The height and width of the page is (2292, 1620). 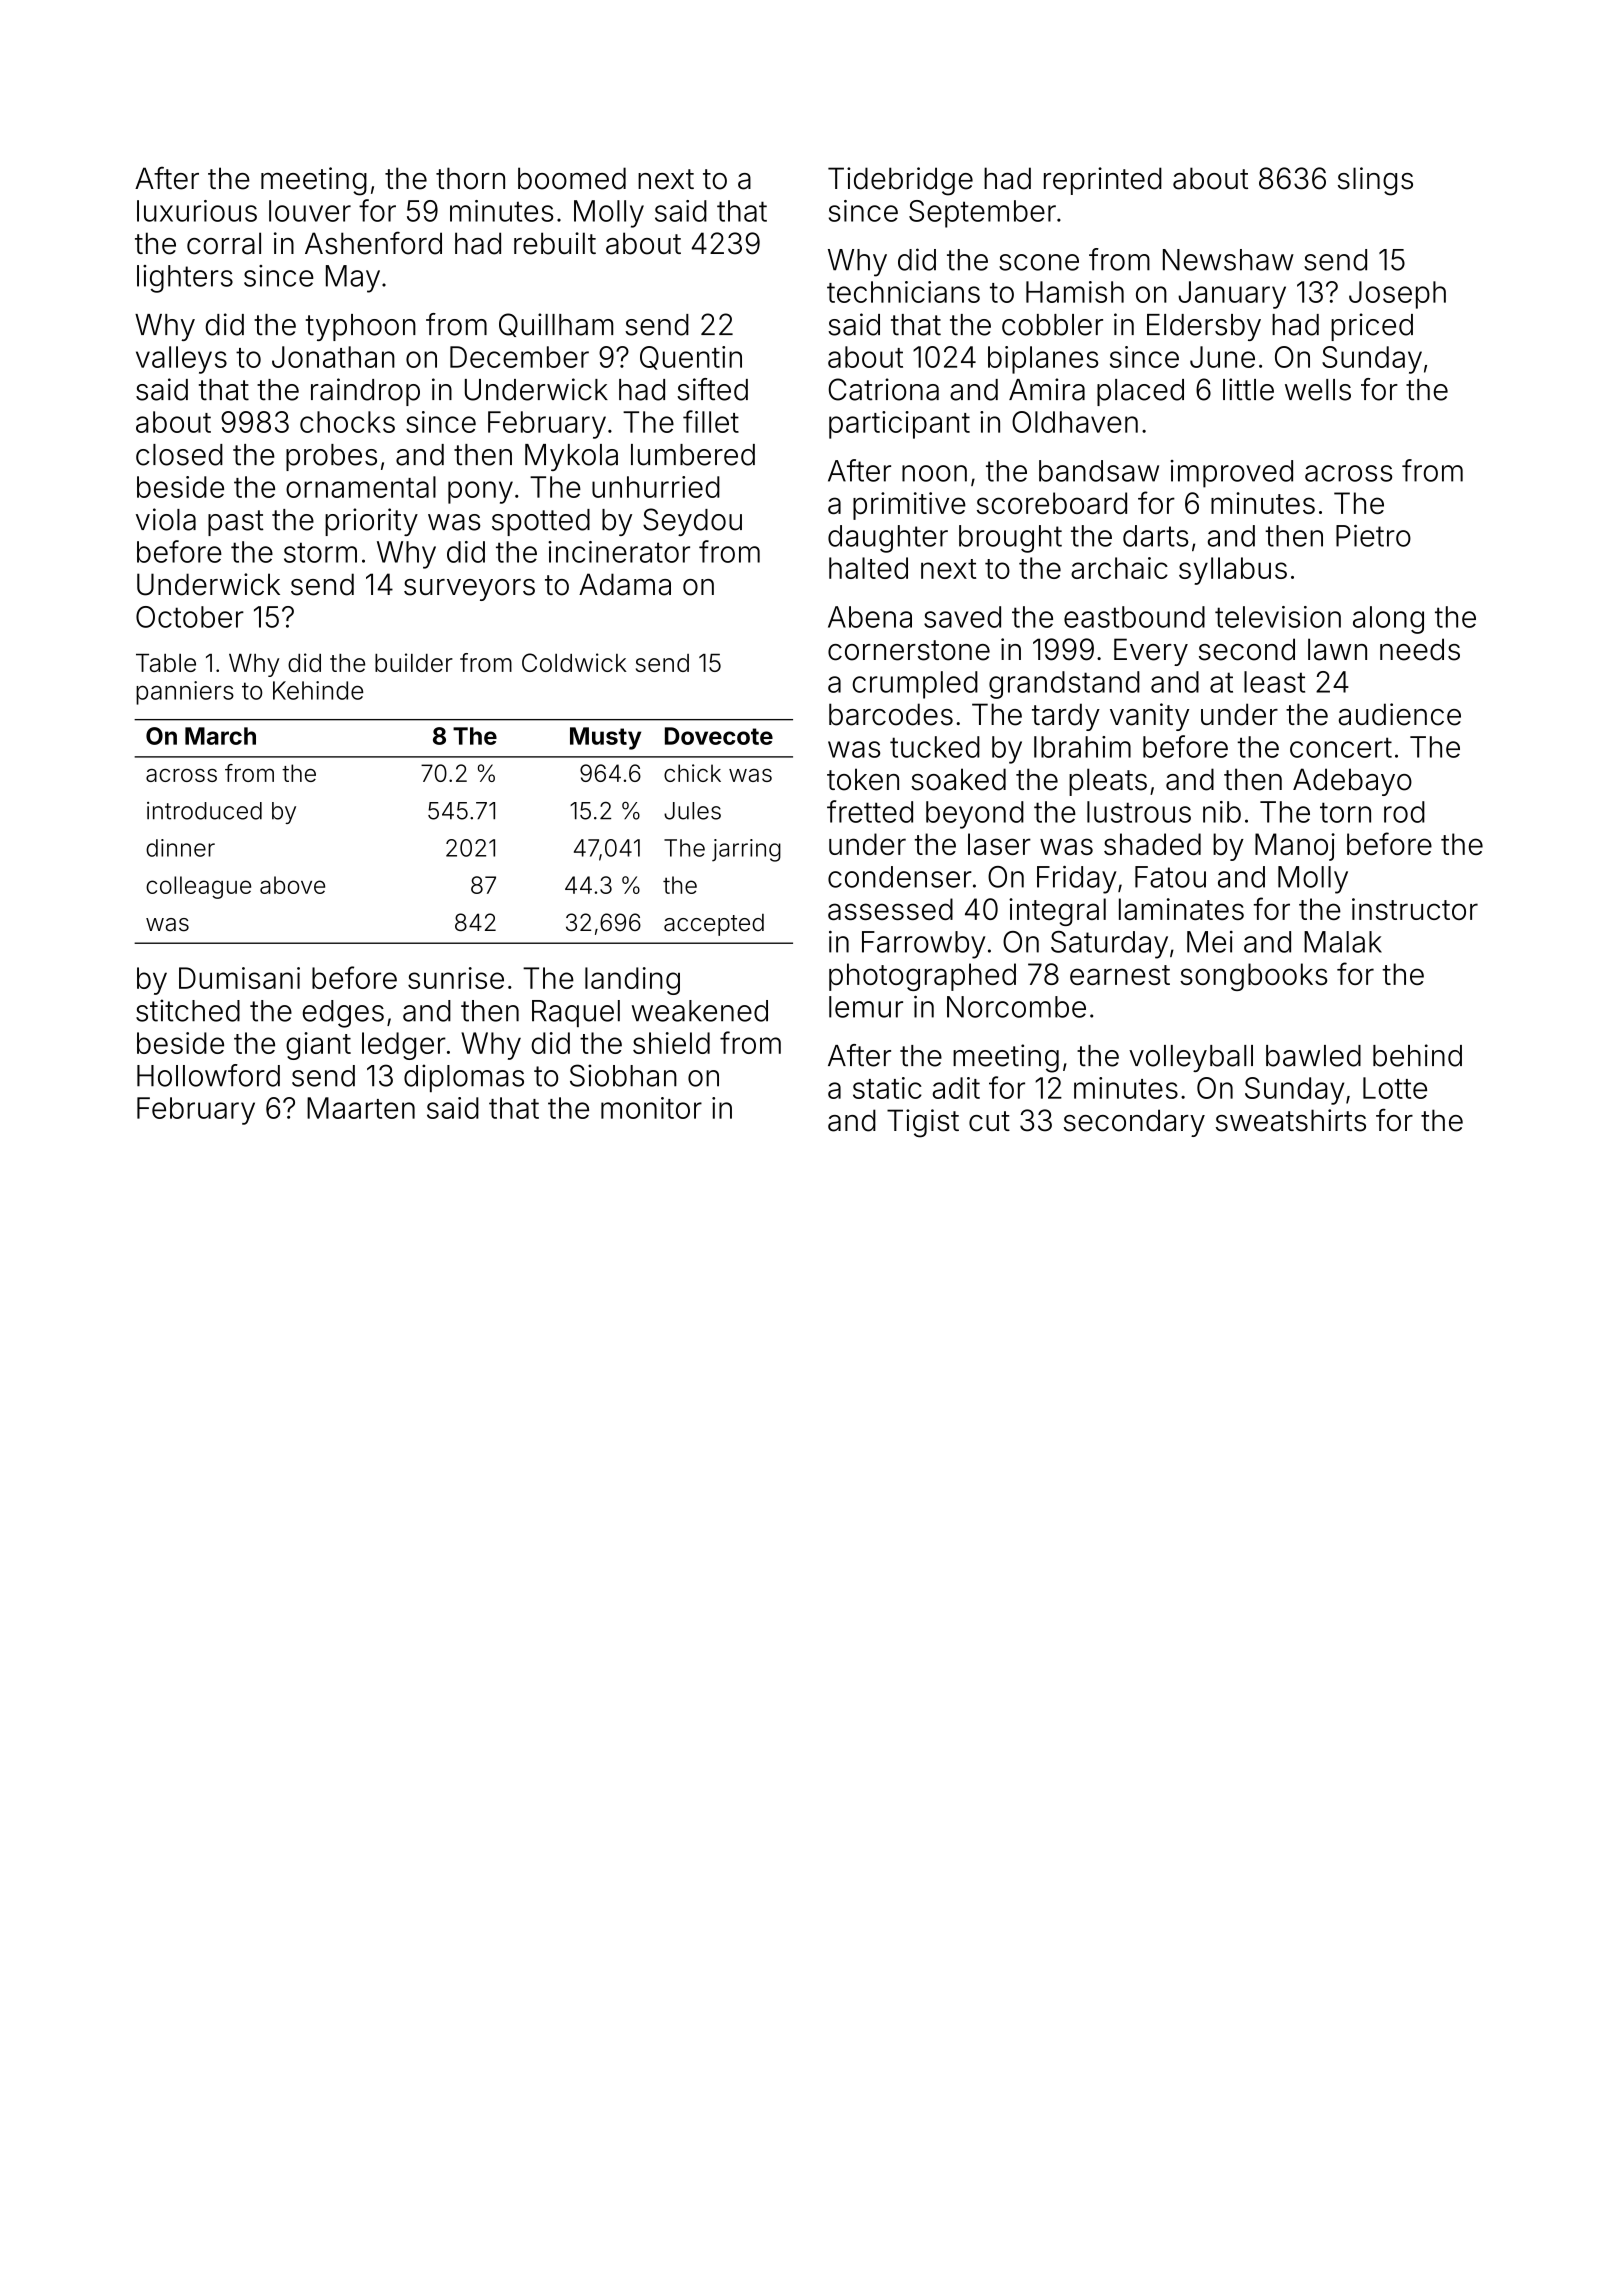 I want to click on Quillham, so click(x=556, y=325).
